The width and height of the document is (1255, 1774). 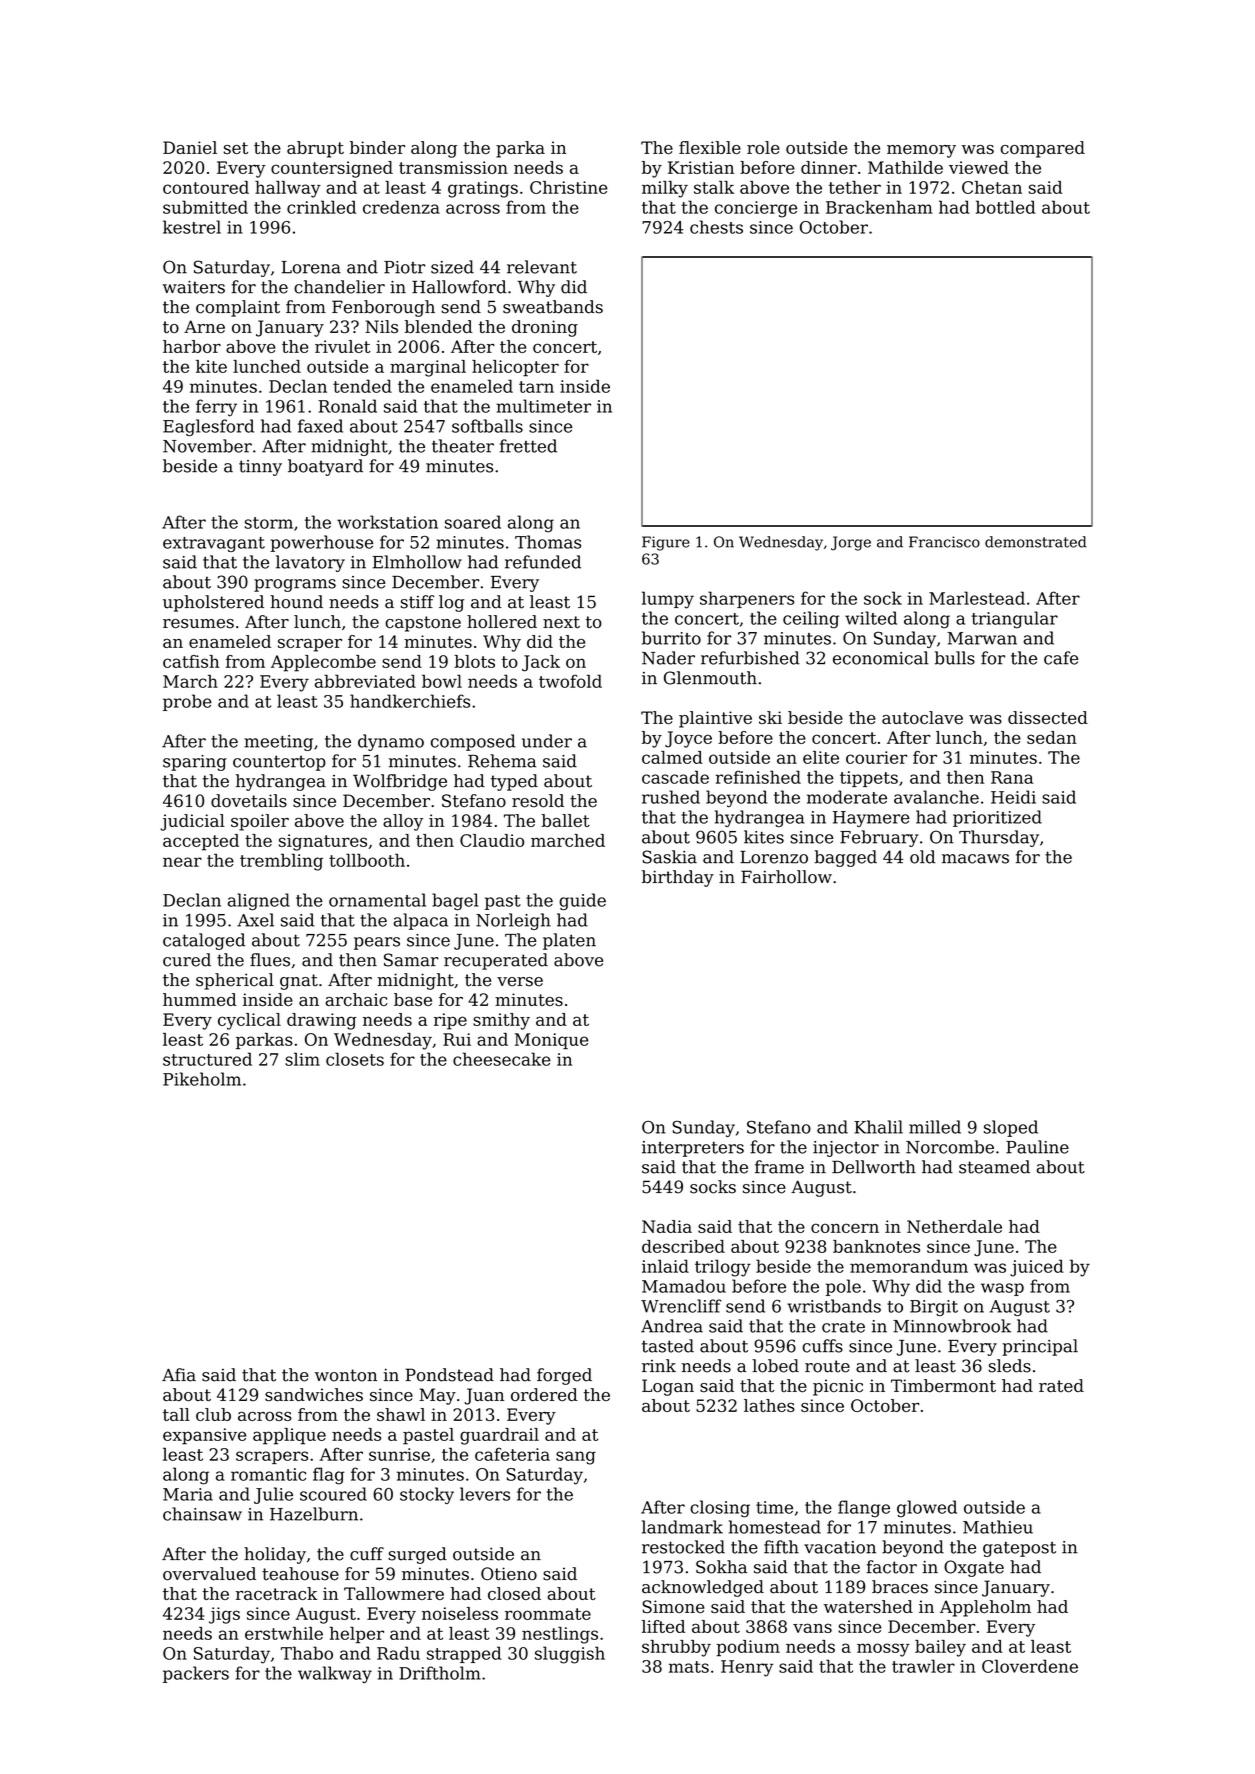 What do you see at coordinates (196, 1674) in the document?
I see `packers` at bounding box center [196, 1674].
